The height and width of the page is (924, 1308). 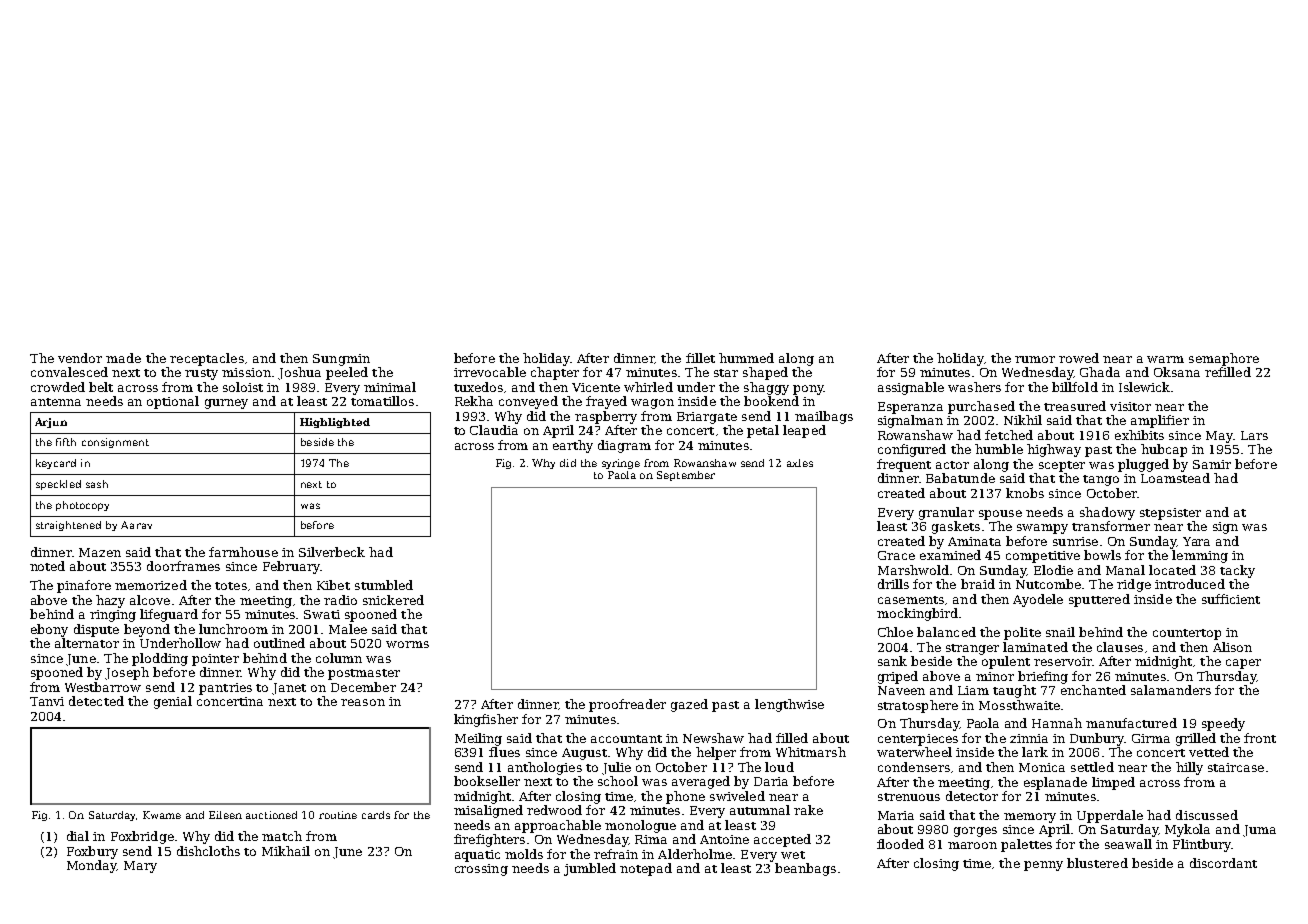 What do you see at coordinates (766, 388) in the page?
I see `shaggy` at bounding box center [766, 388].
